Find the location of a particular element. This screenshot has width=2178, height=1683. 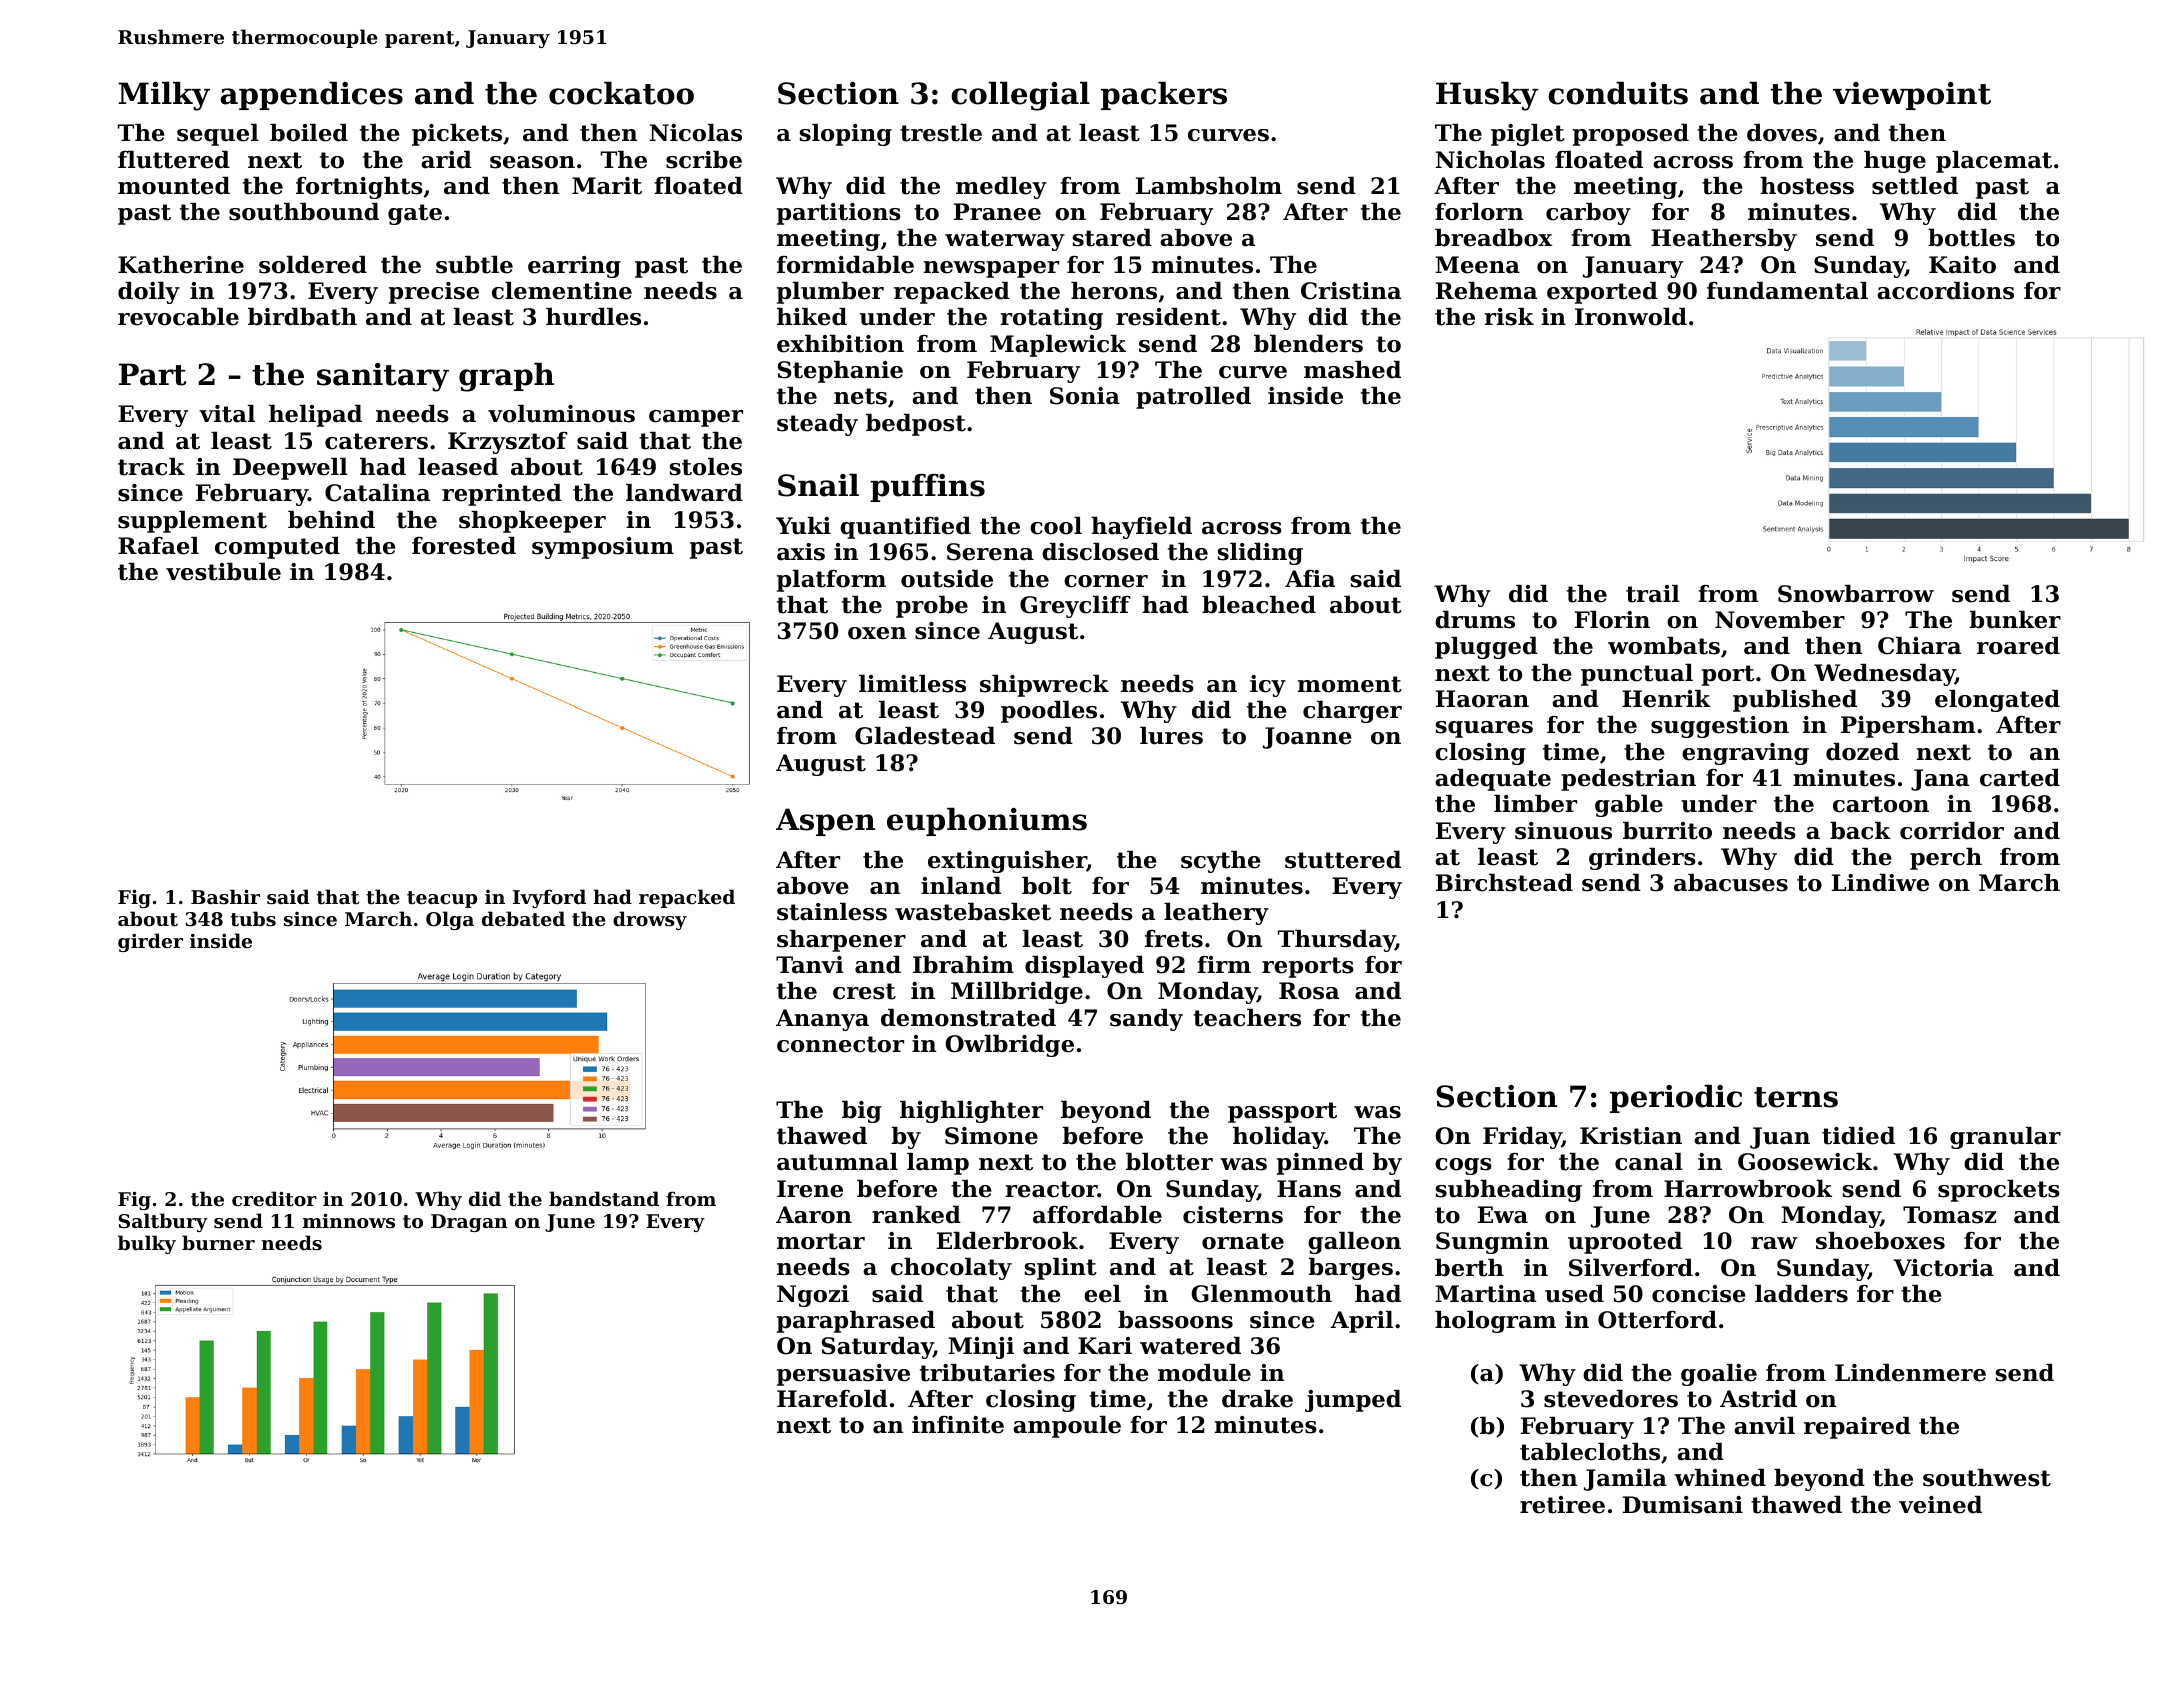

granular is located at coordinates (2005, 1138).
